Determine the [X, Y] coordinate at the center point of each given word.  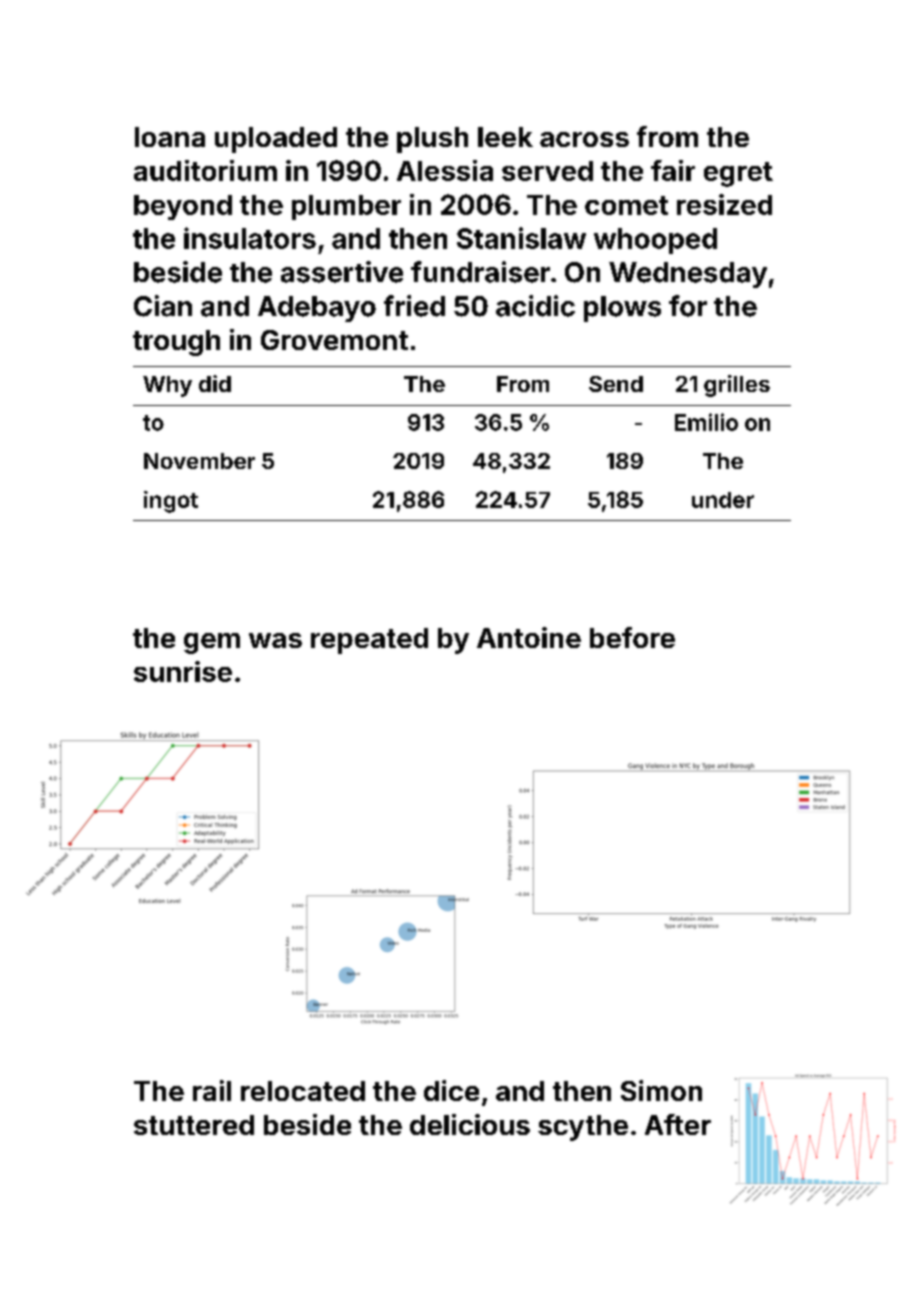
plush [432, 140]
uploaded [276, 140]
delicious [470, 1124]
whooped [655, 241]
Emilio [706, 422]
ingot [171, 502]
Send [616, 384]
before [632, 637]
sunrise [183, 671]
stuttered [194, 1125]
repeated [369, 641]
